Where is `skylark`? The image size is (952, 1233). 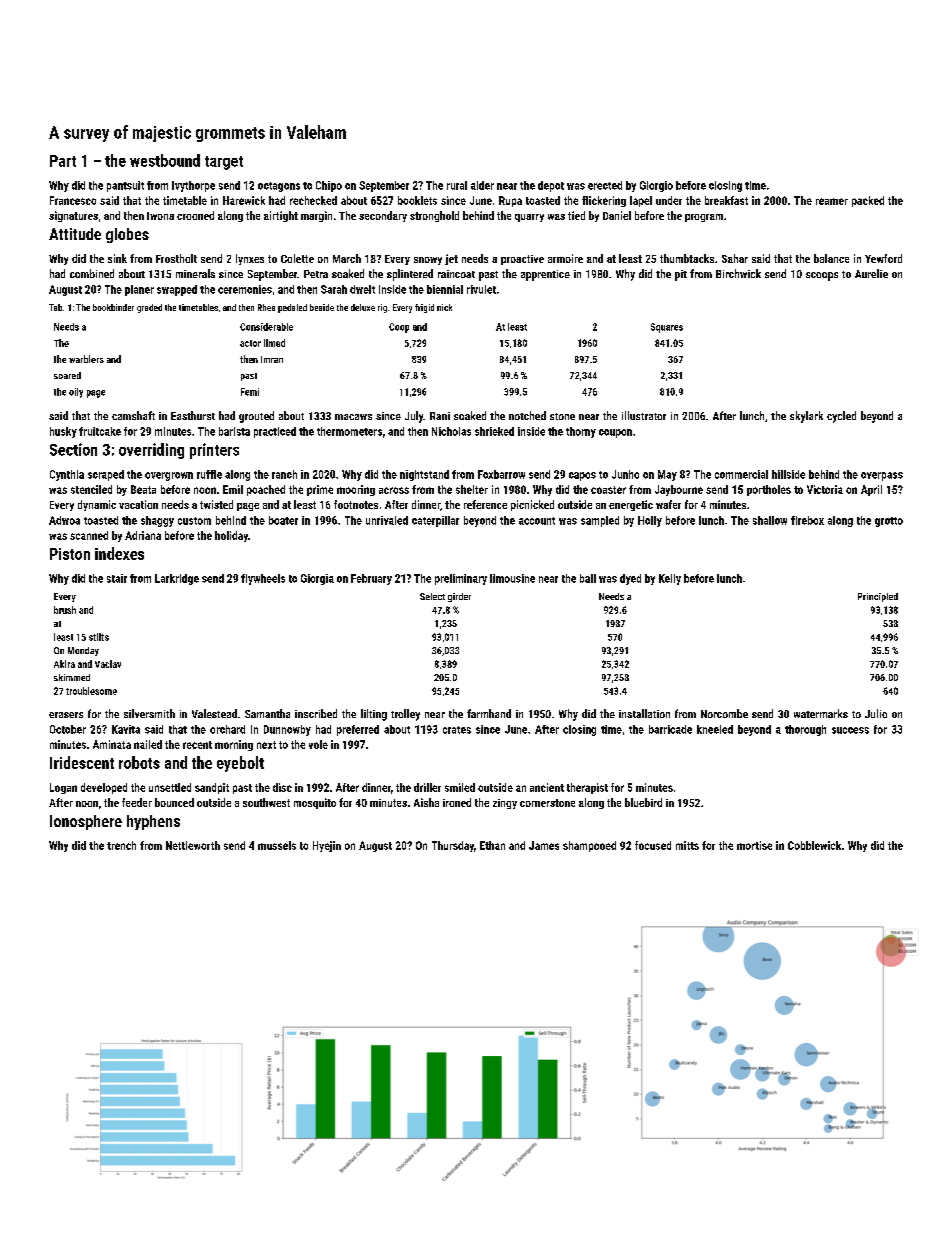
skylark is located at coordinates (806, 417).
